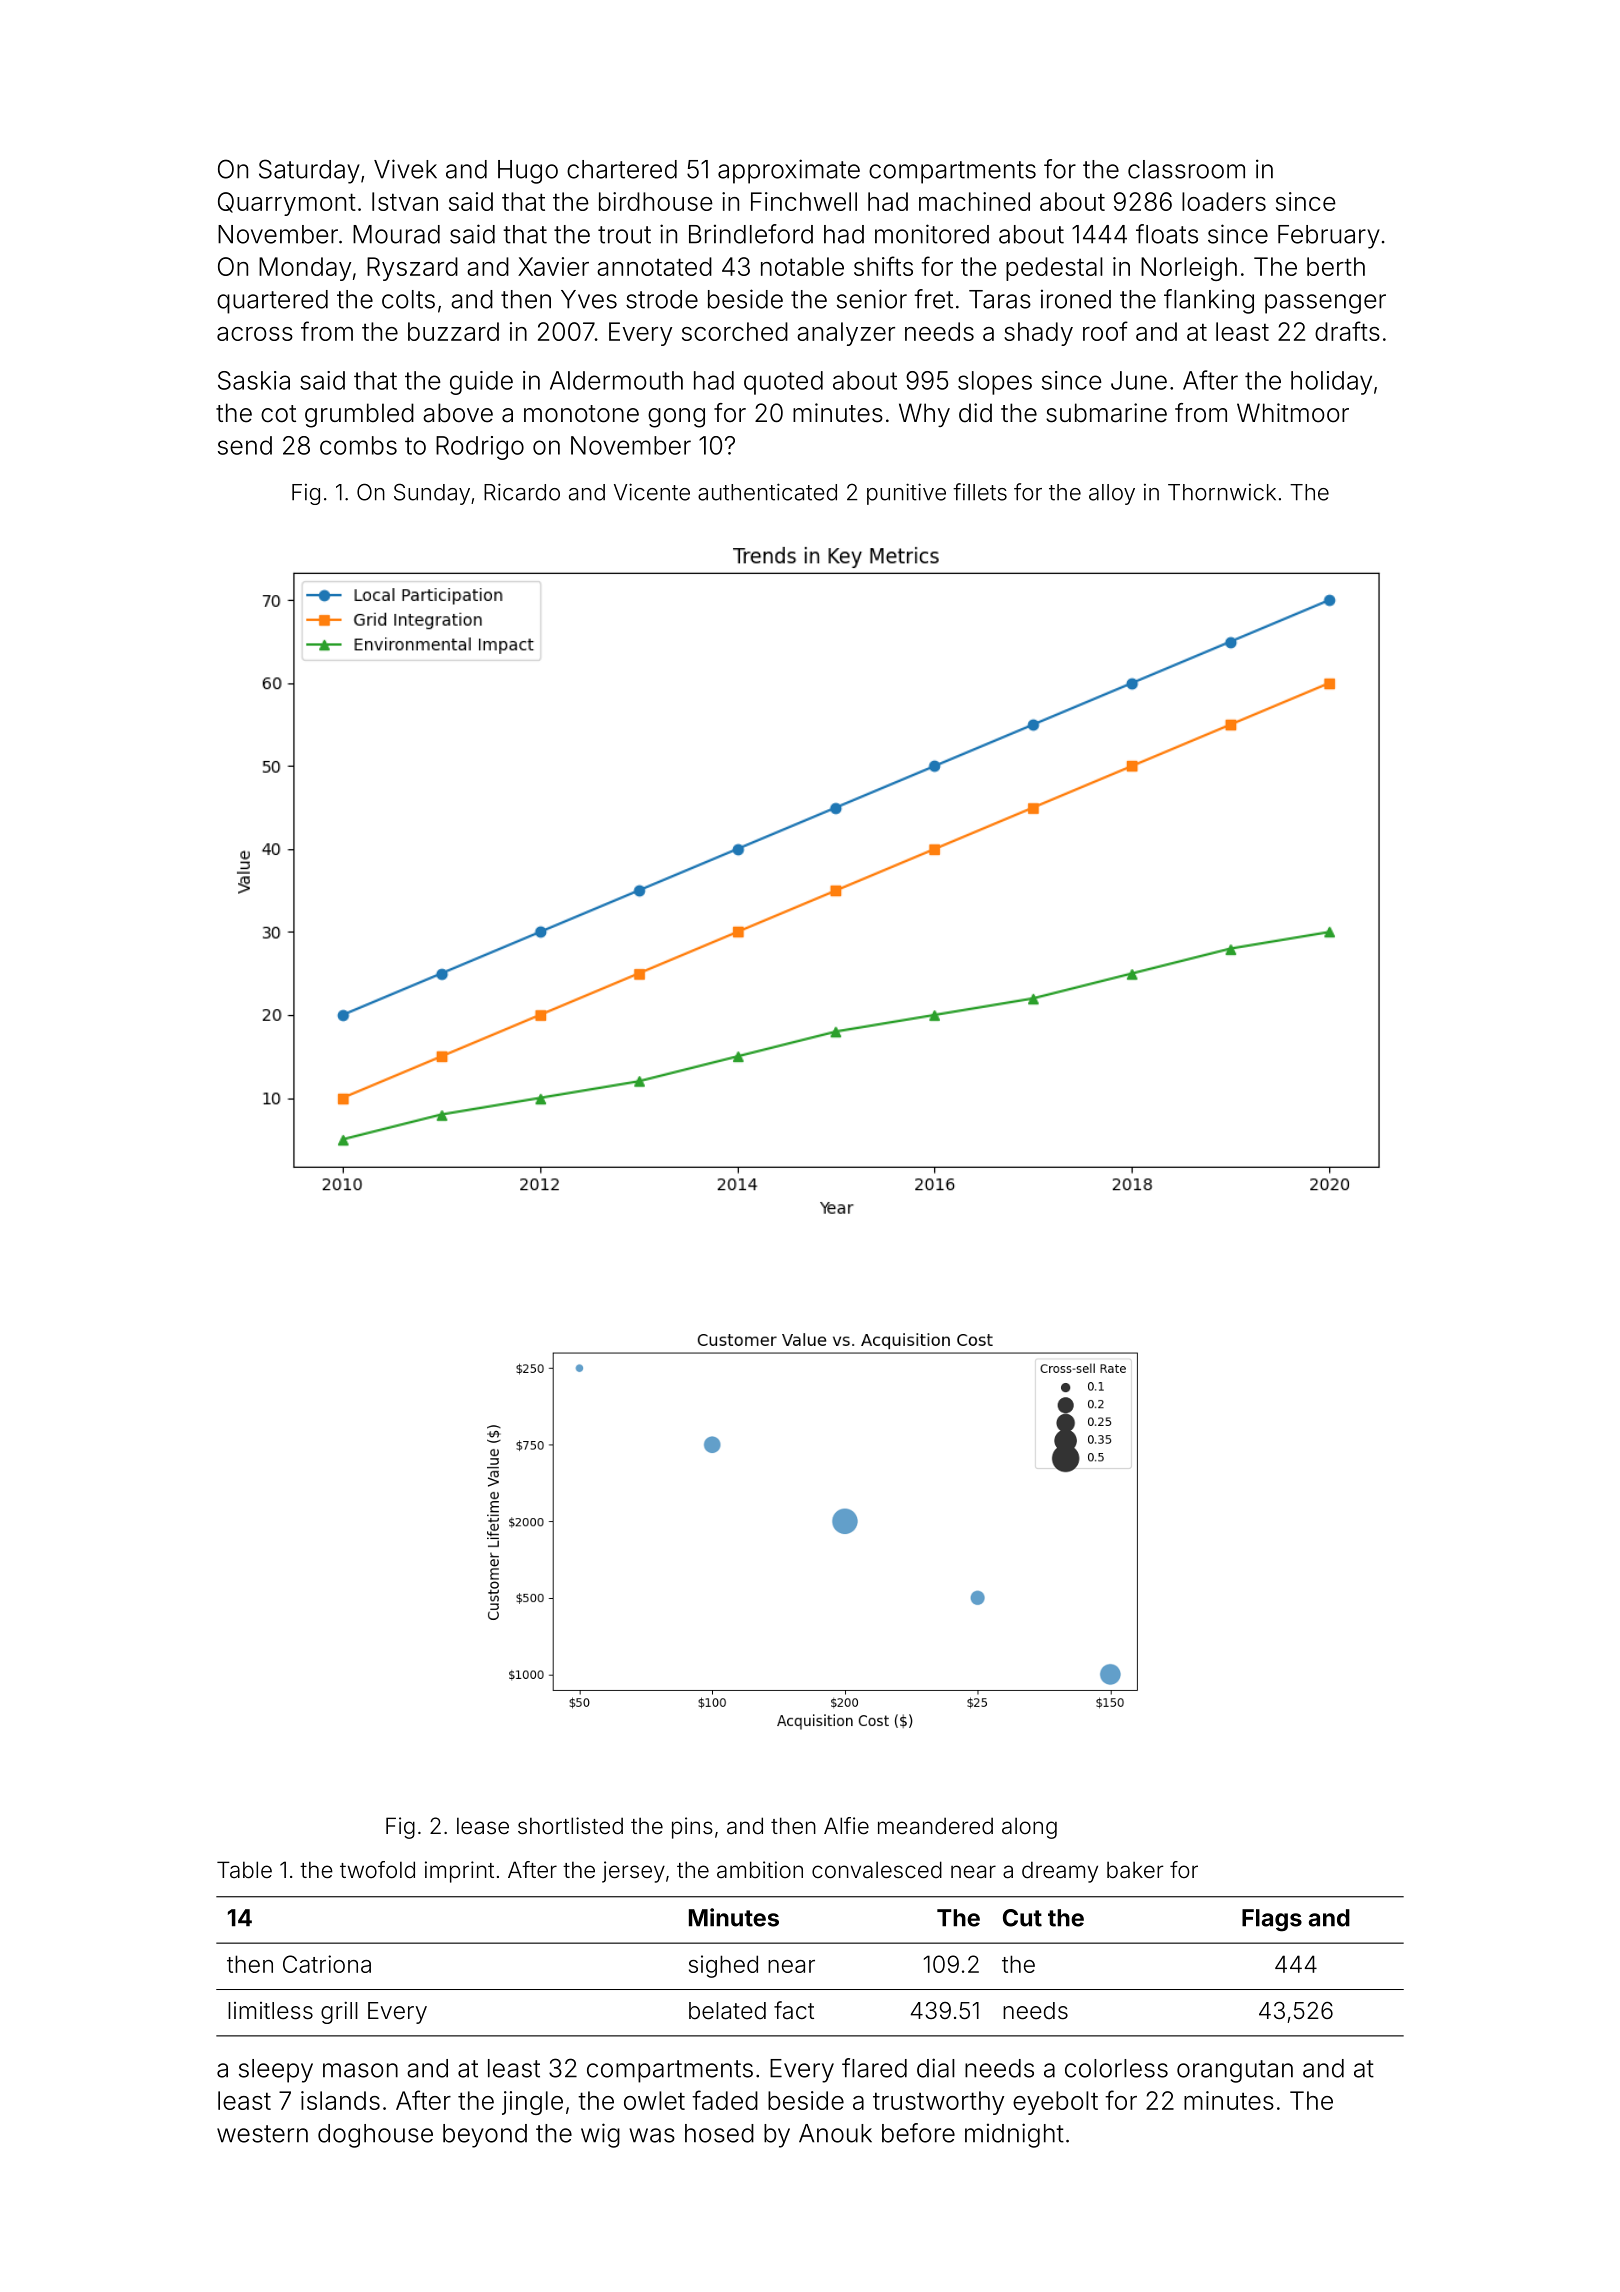  I want to click on Alfie, so click(846, 1826).
